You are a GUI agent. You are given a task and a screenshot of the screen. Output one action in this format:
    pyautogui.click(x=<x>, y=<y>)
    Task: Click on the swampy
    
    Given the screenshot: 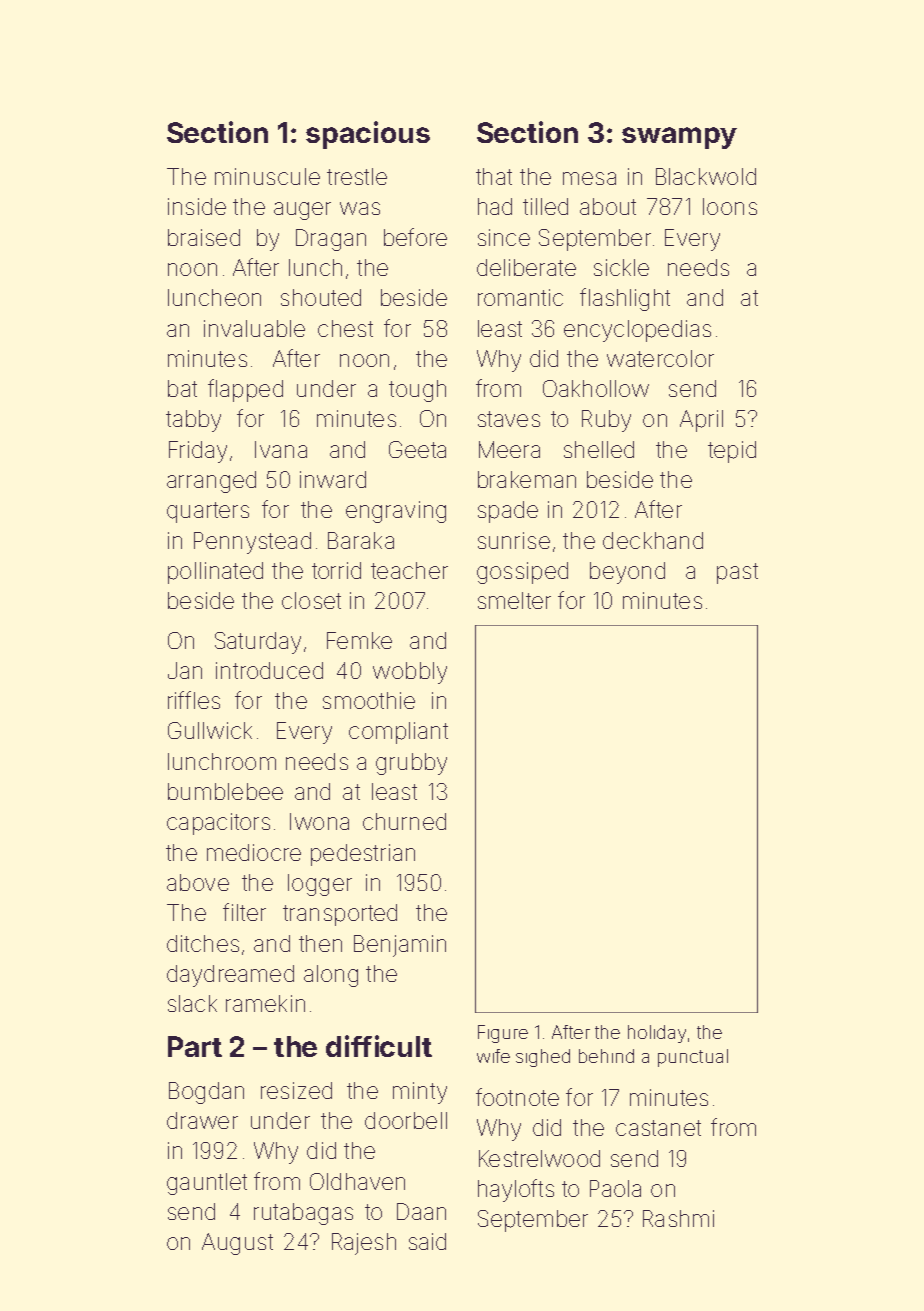 What is the action you would take?
    pyautogui.click(x=679, y=138)
